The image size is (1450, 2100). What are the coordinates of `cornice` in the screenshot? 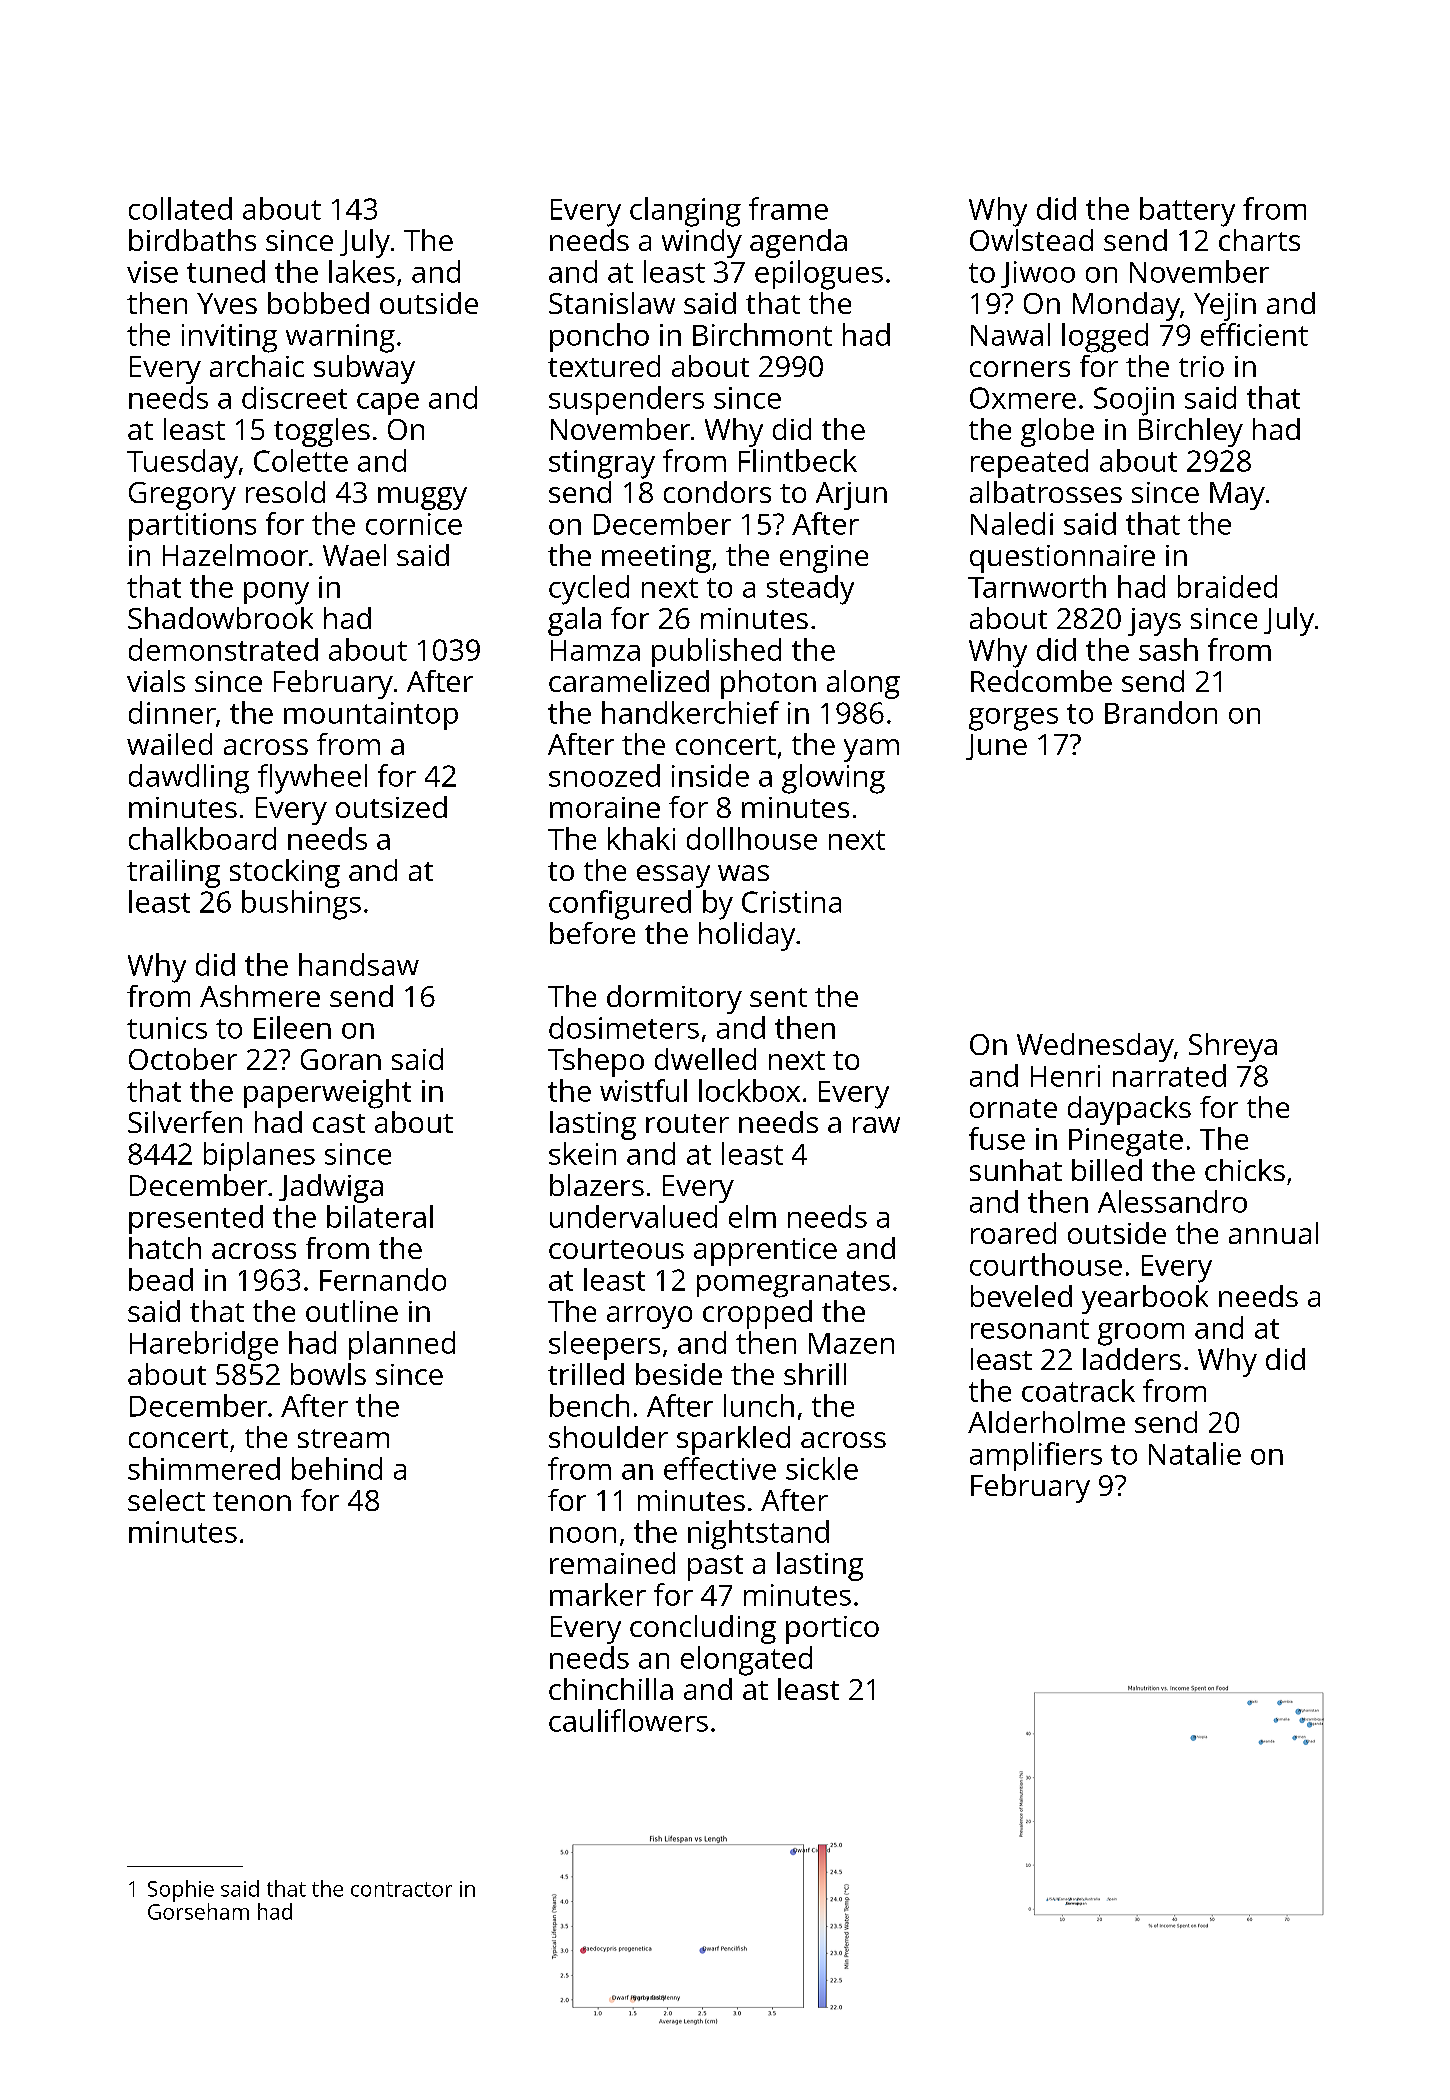 It's located at (414, 524).
